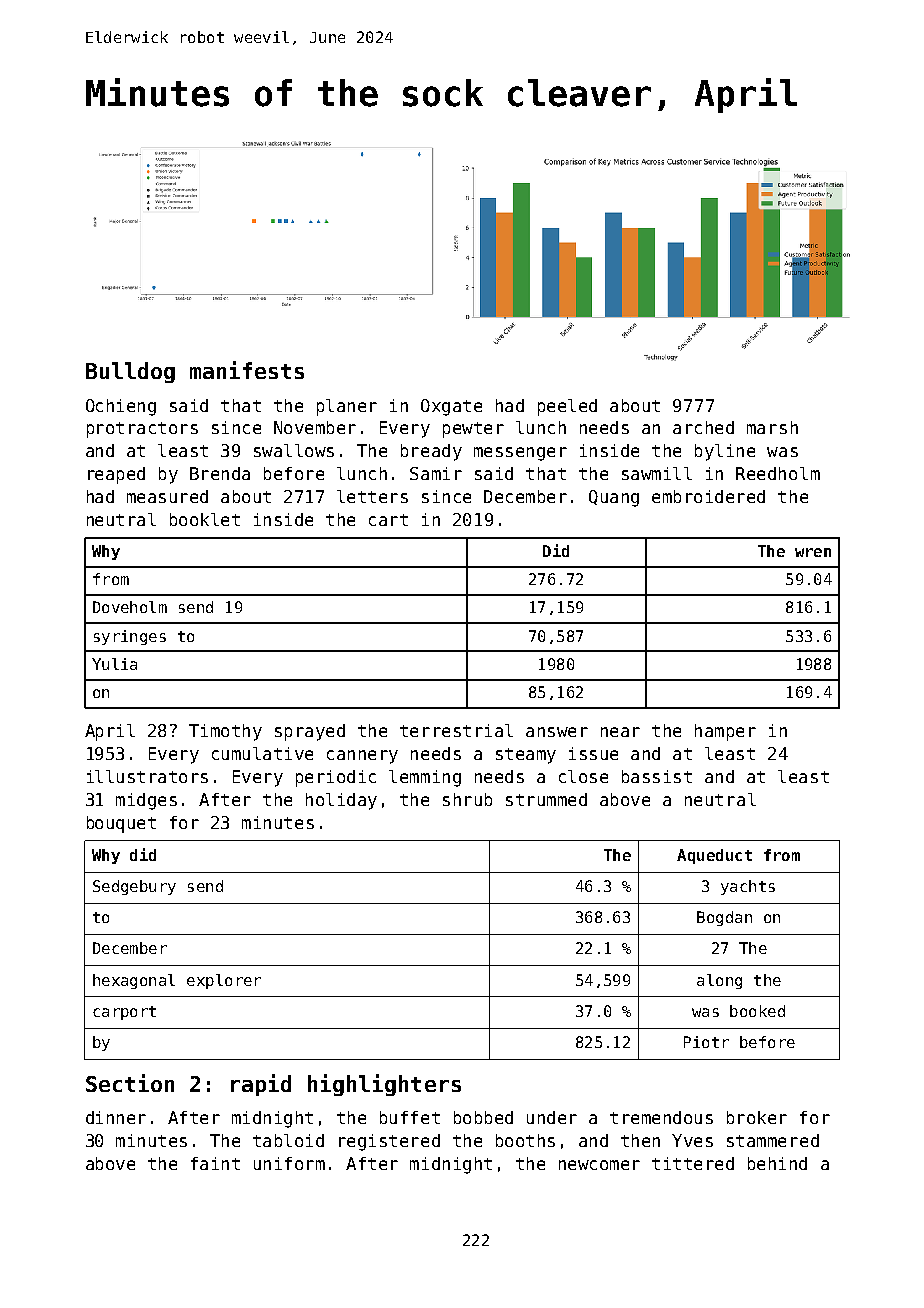 The image size is (924, 1308). What do you see at coordinates (748, 887) in the screenshot?
I see `yachts` at bounding box center [748, 887].
